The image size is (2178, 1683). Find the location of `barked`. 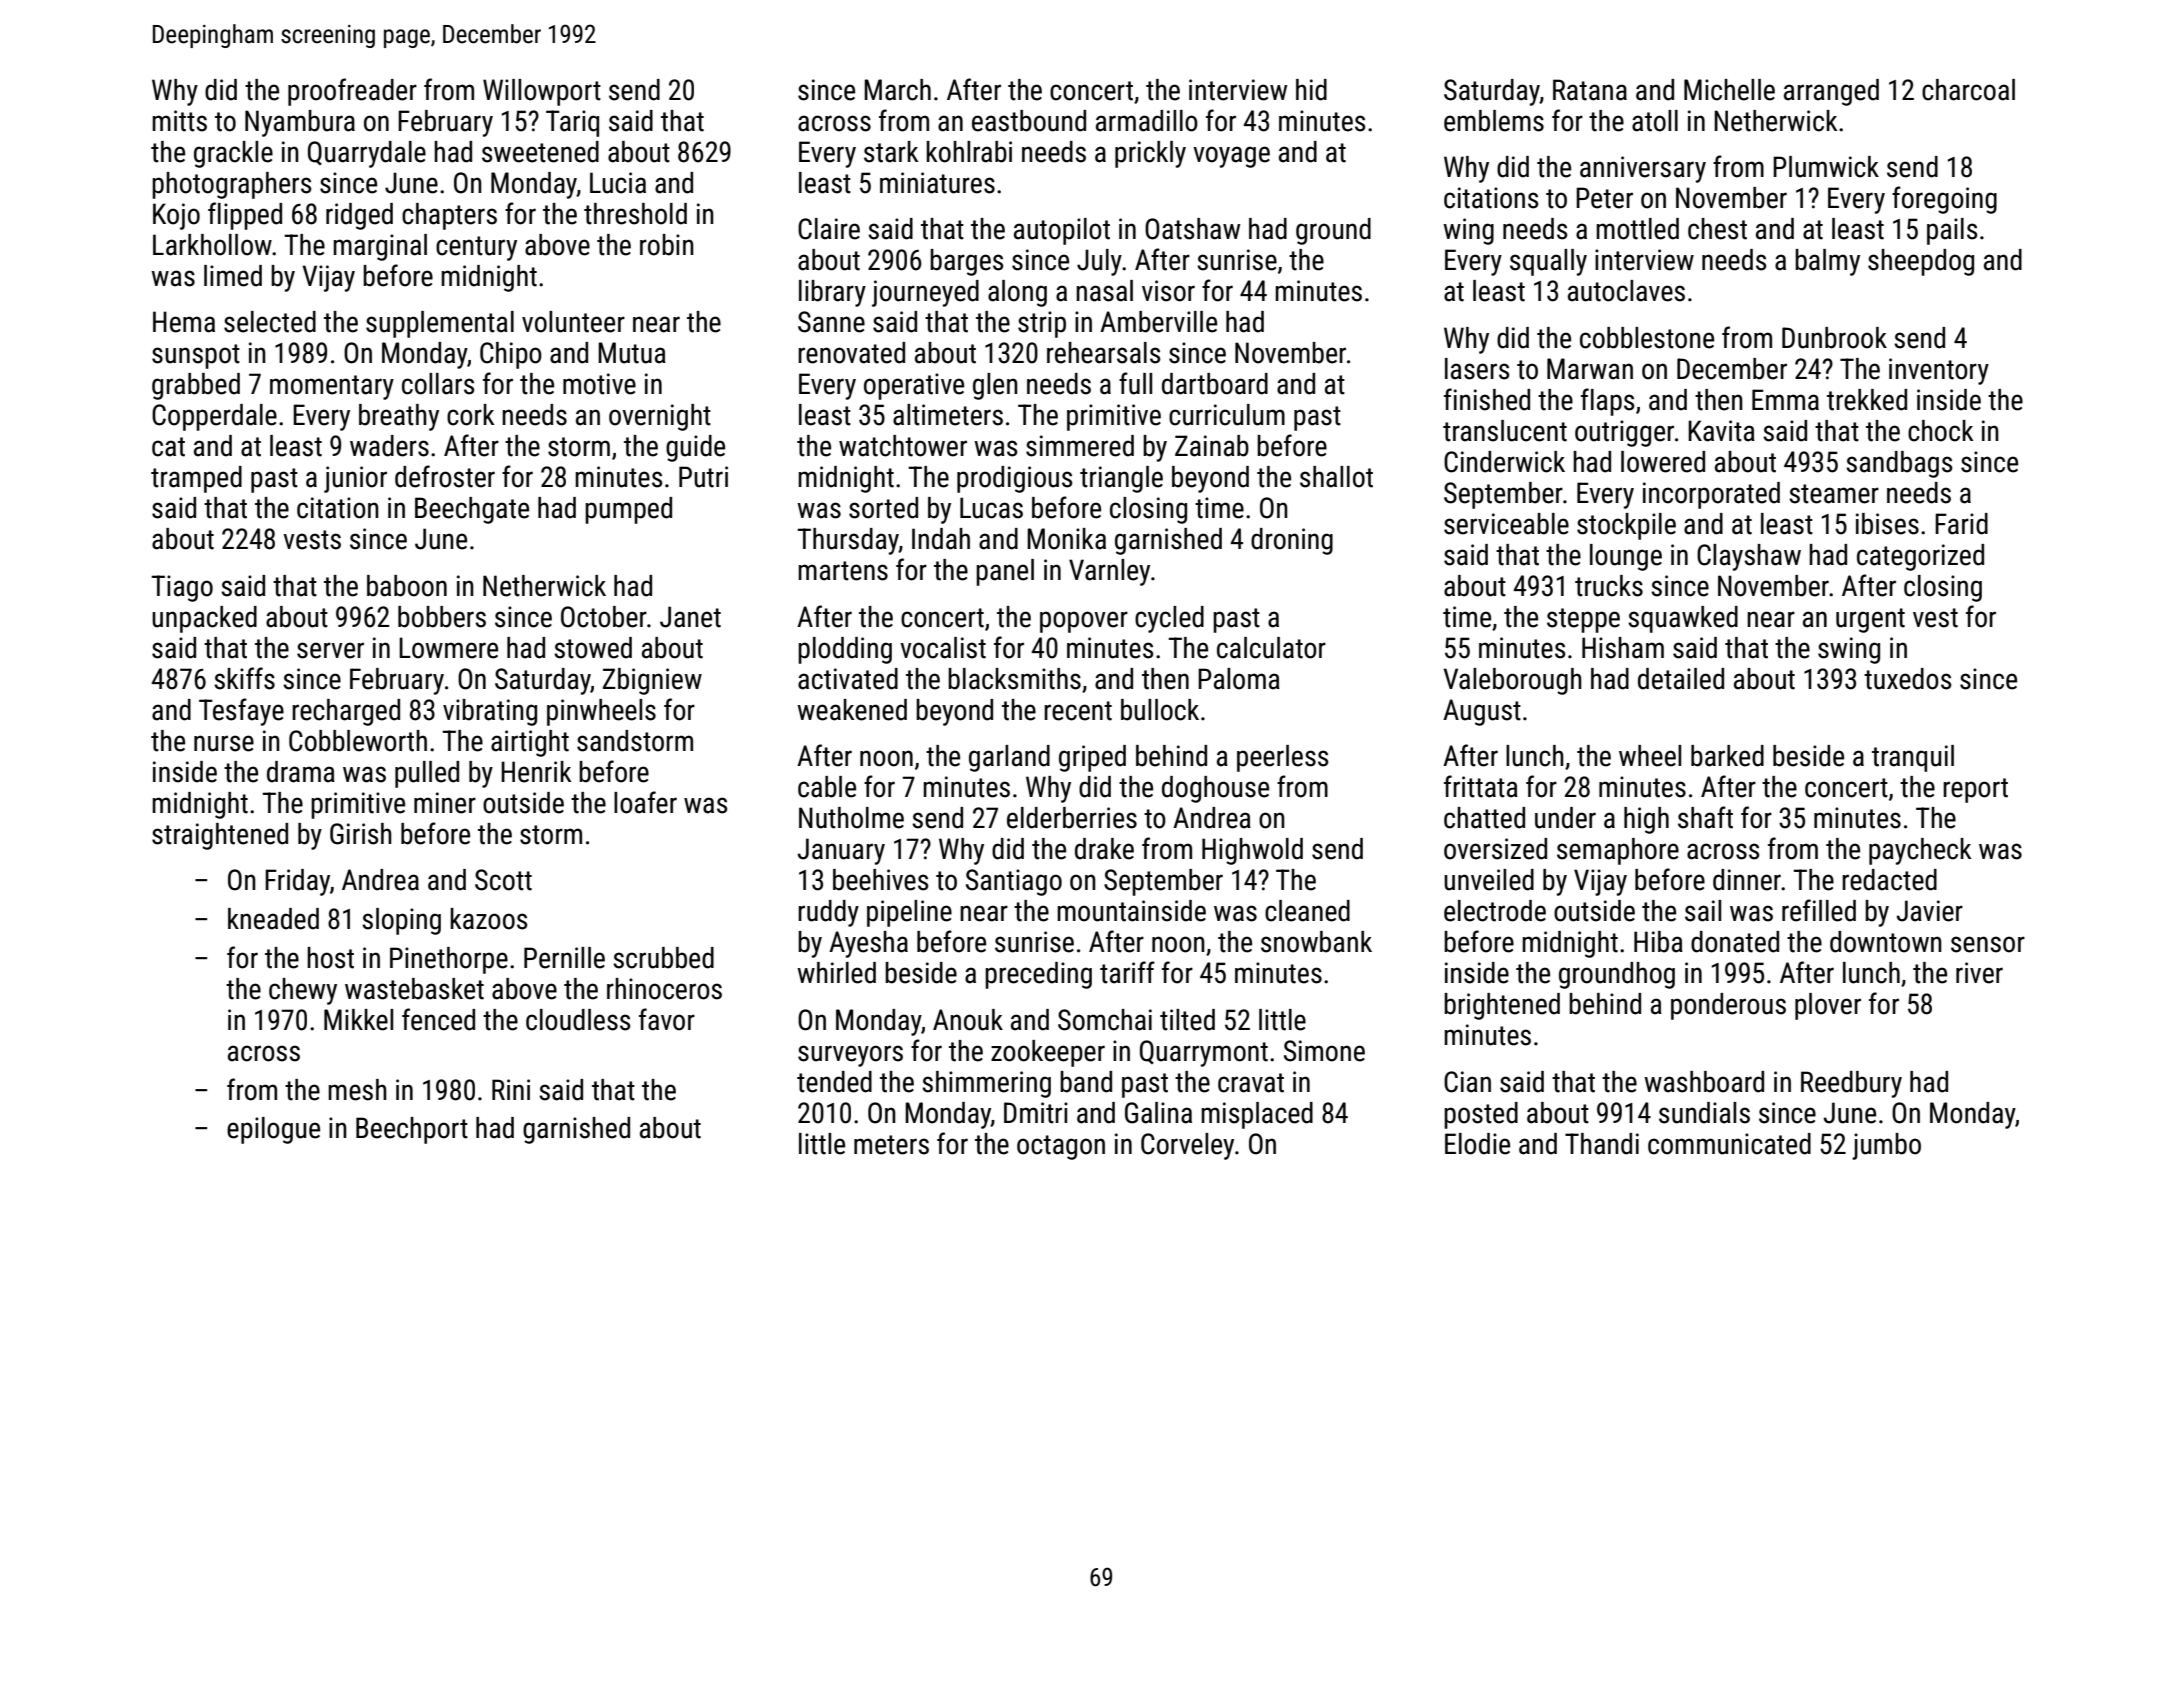

barked is located at coordinates (1727, 756).
